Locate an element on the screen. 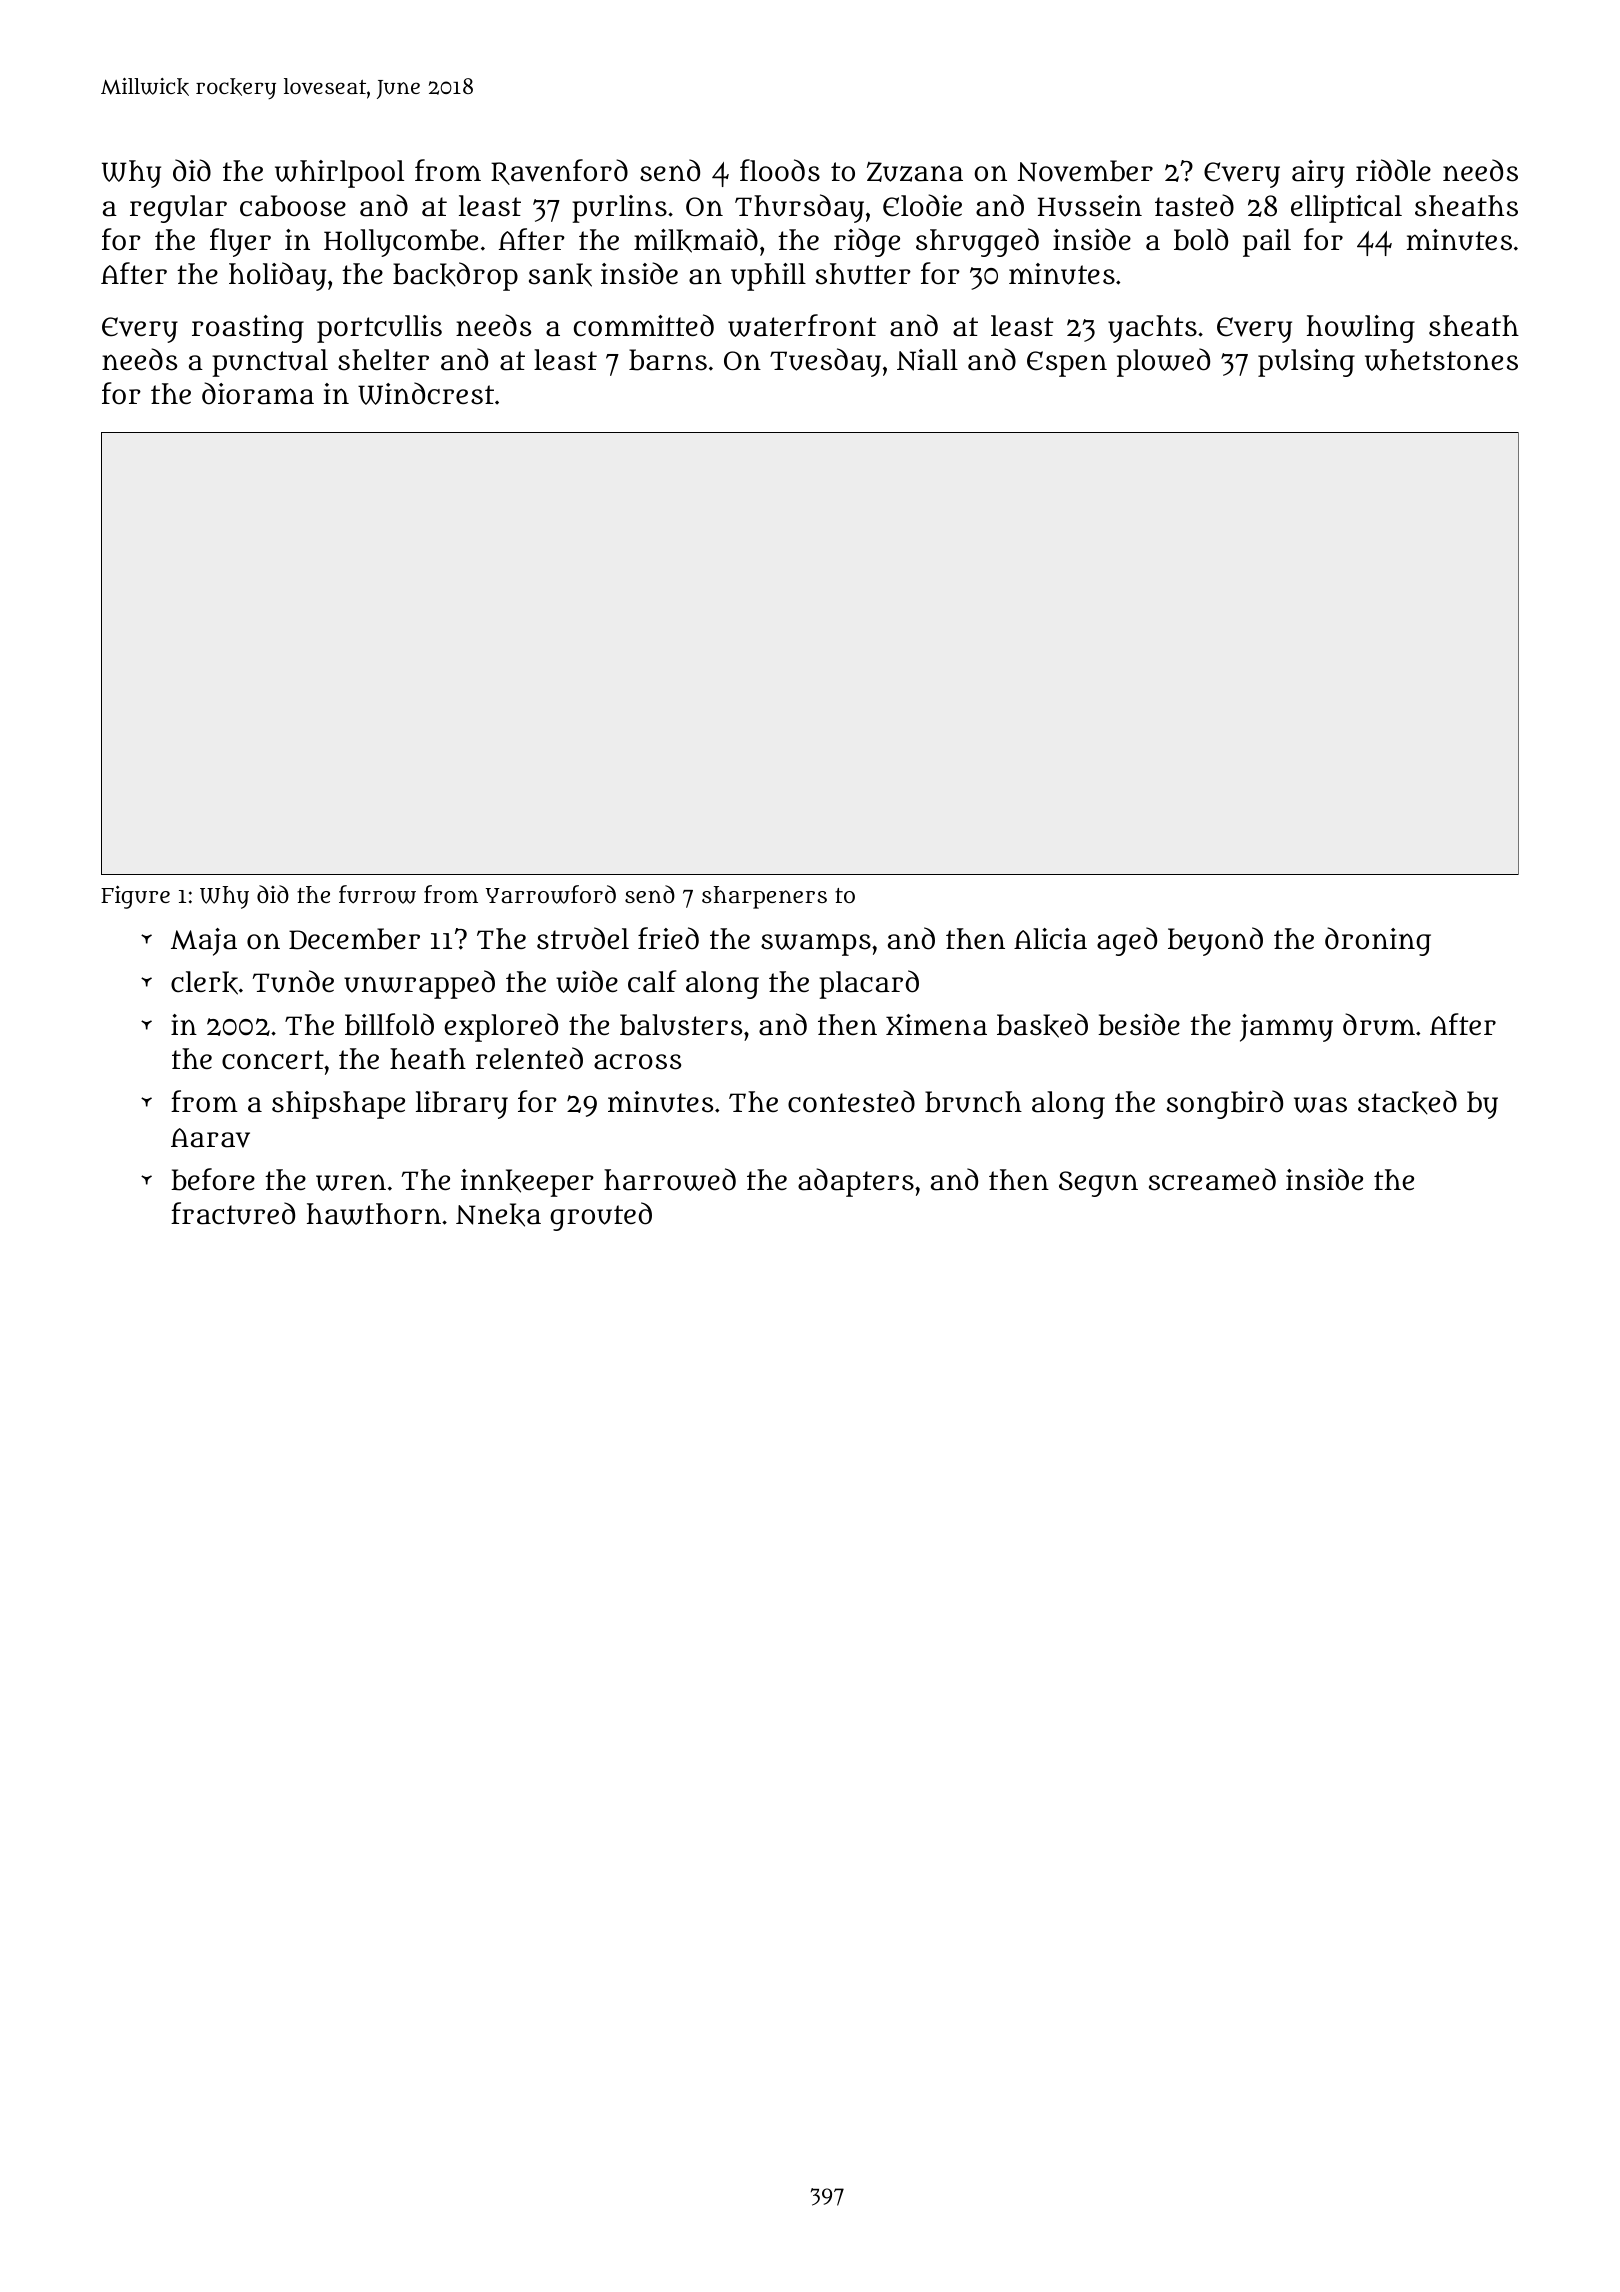  whirlpool is located at coordinates (339, 174).
